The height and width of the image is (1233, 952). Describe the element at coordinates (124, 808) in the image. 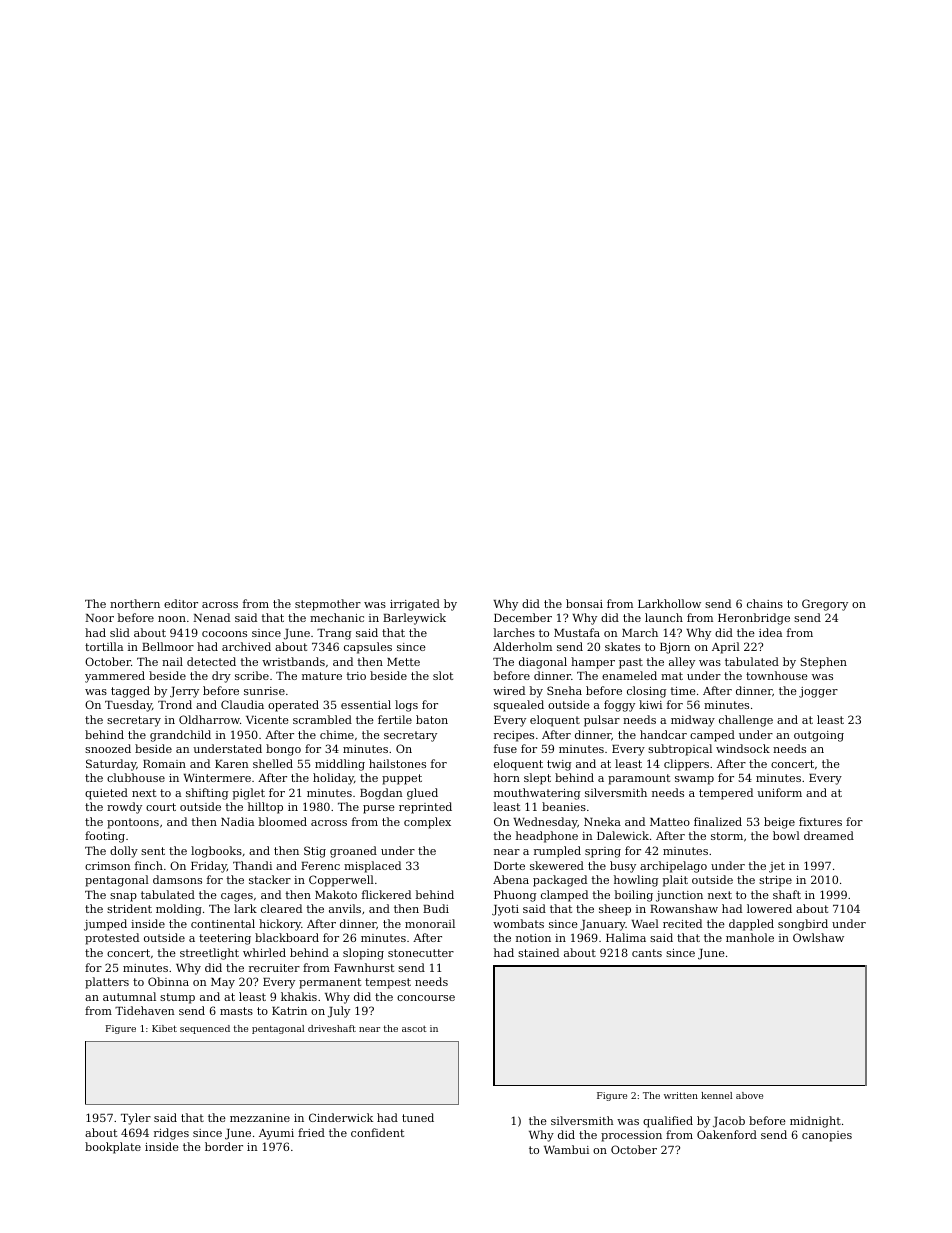

I see `rowdy` at that location.
